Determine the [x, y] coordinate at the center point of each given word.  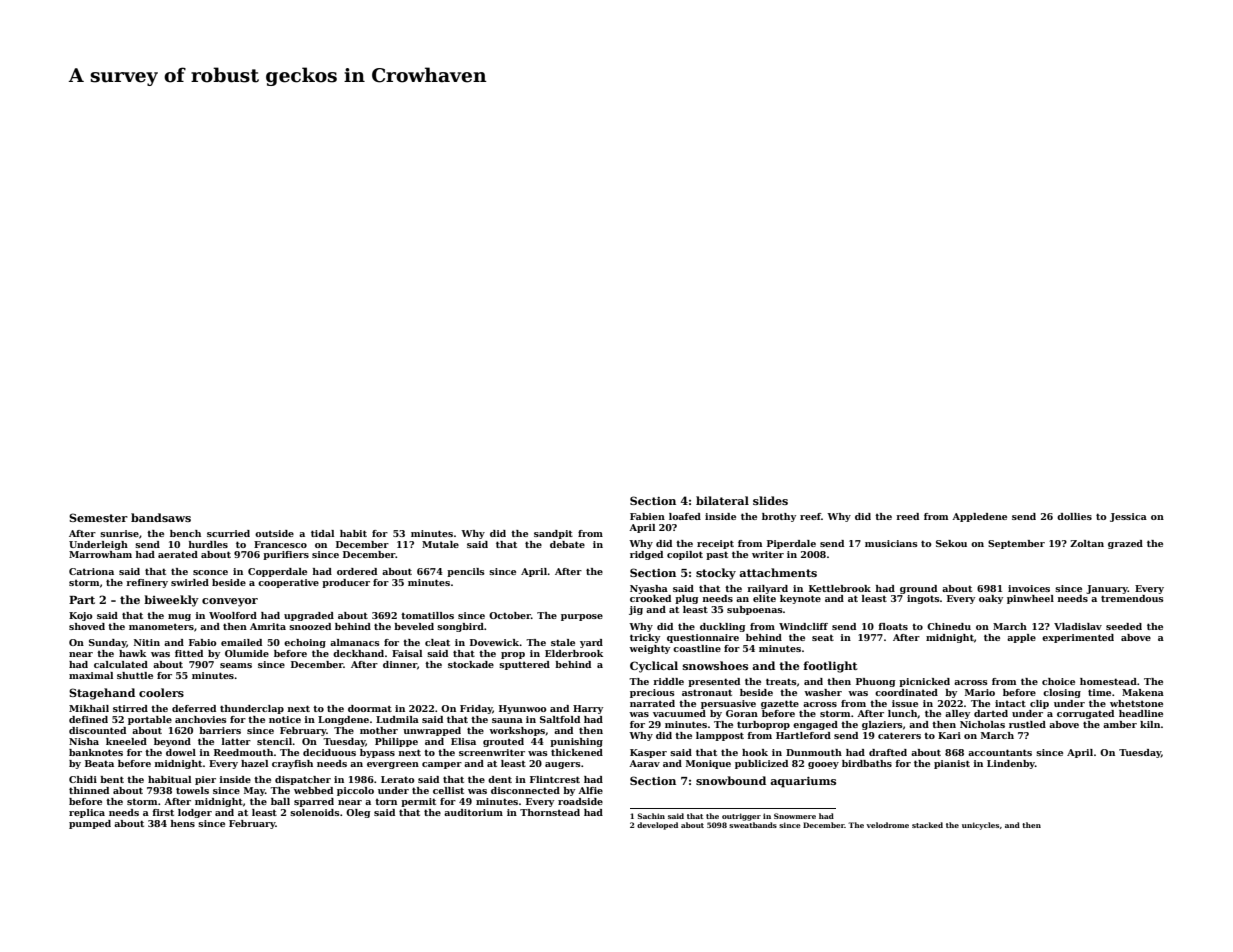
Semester [98, 517]
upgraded [309, 616]
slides [770, 500]
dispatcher [303, 780]
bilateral [722, 500]
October [510, 615]
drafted [888, 752]
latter [236, 741]
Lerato [398, 779]
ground [918, 589]
